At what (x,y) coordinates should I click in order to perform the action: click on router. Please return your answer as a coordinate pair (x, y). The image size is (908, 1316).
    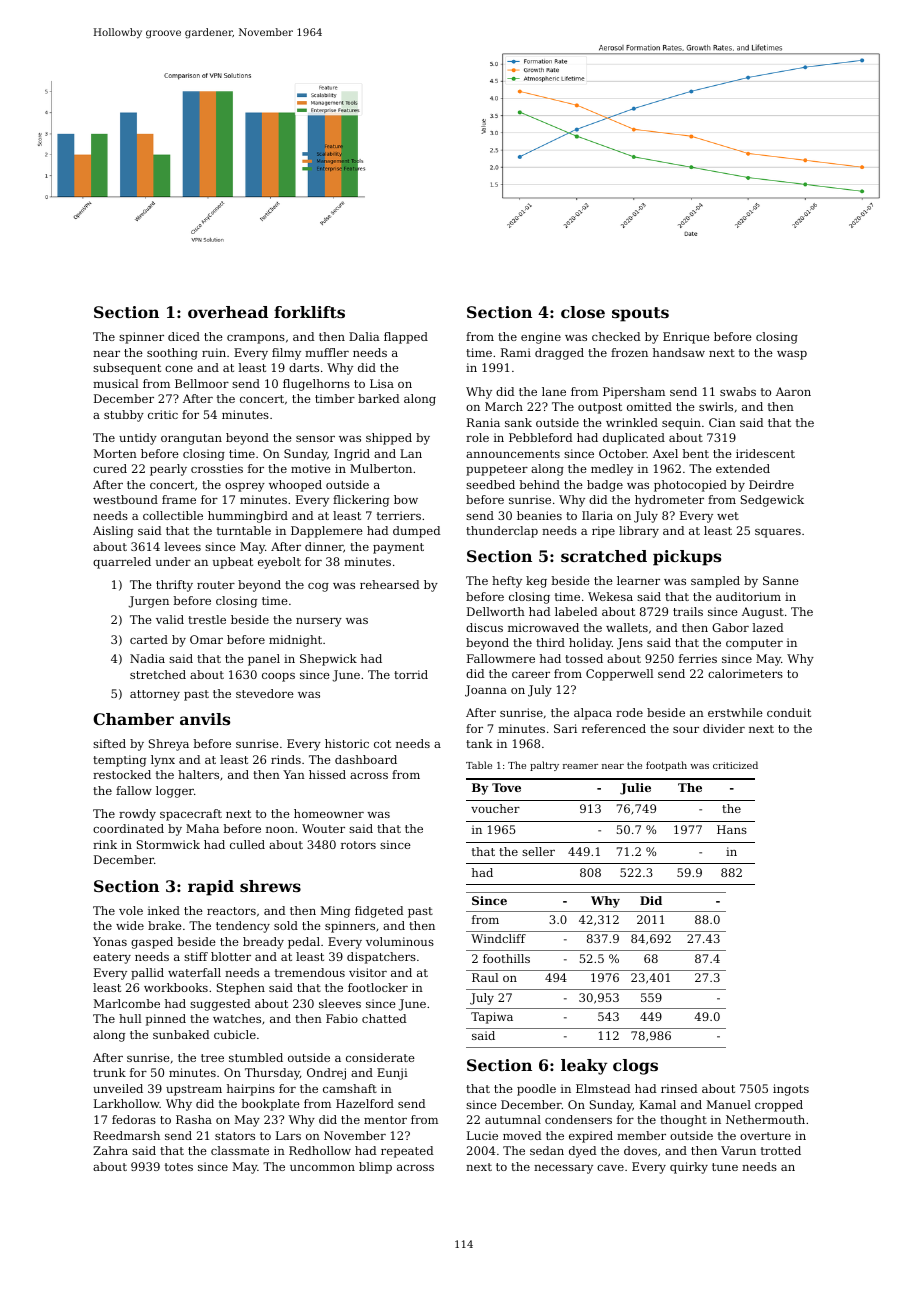
    Looking at the image, I should click on (216, 585).
